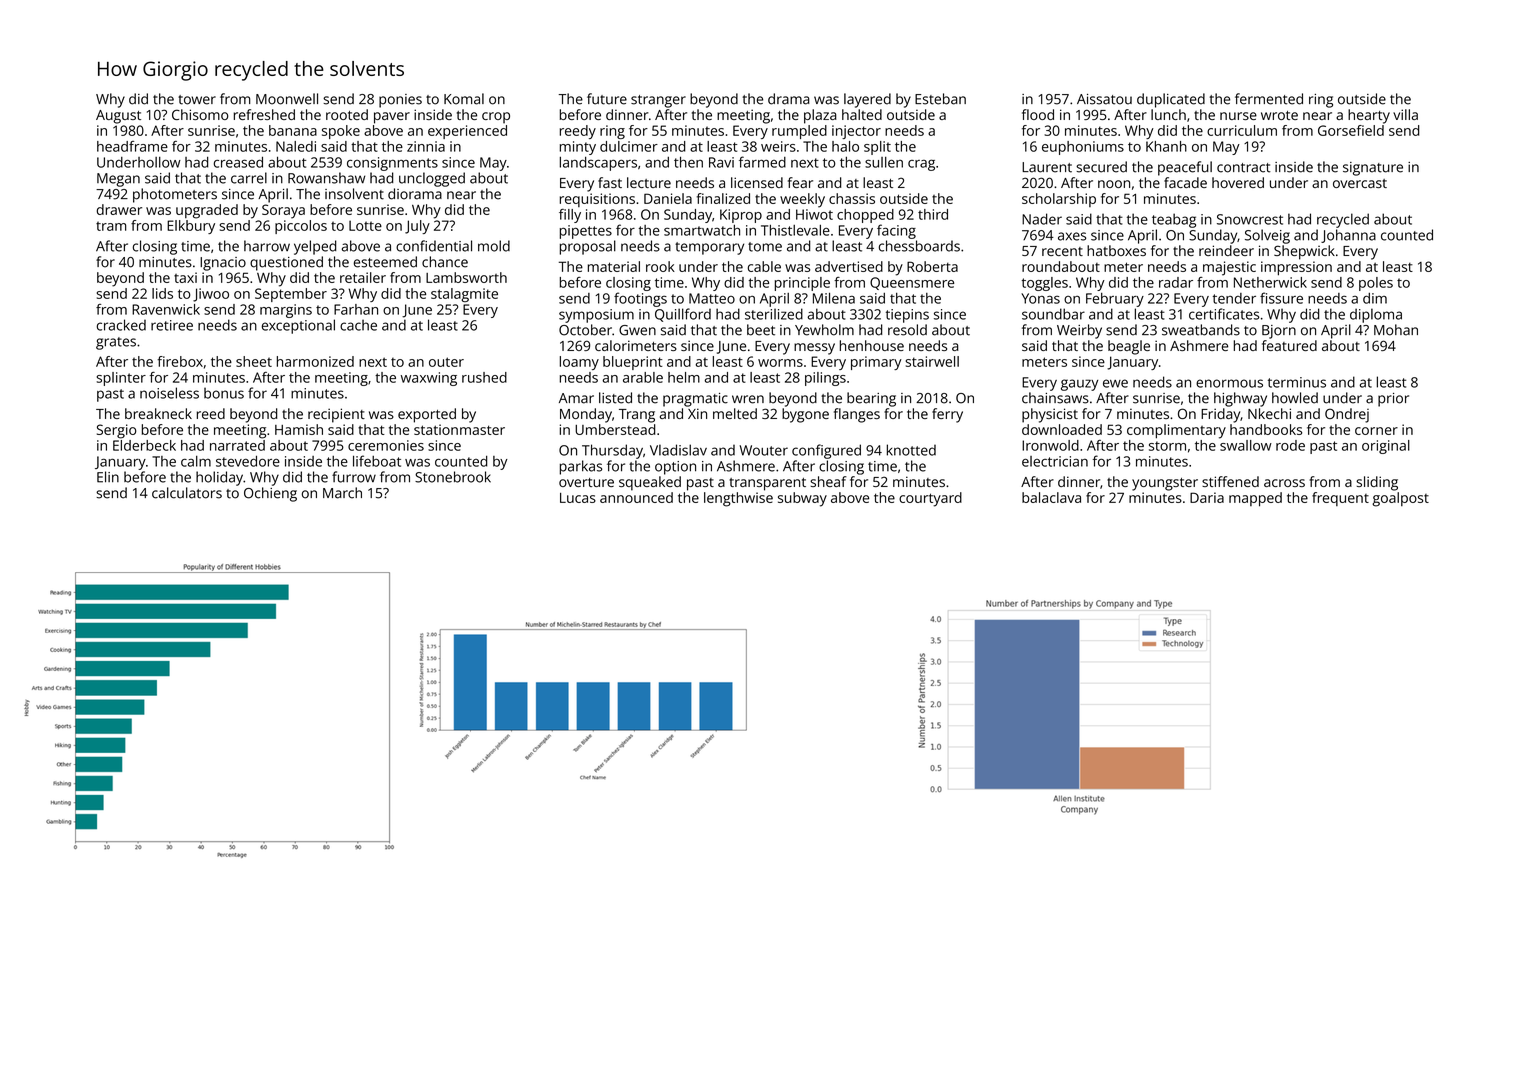  Describe the element at coordinates (121, 379) in the image. I see `splinter` at that location.
